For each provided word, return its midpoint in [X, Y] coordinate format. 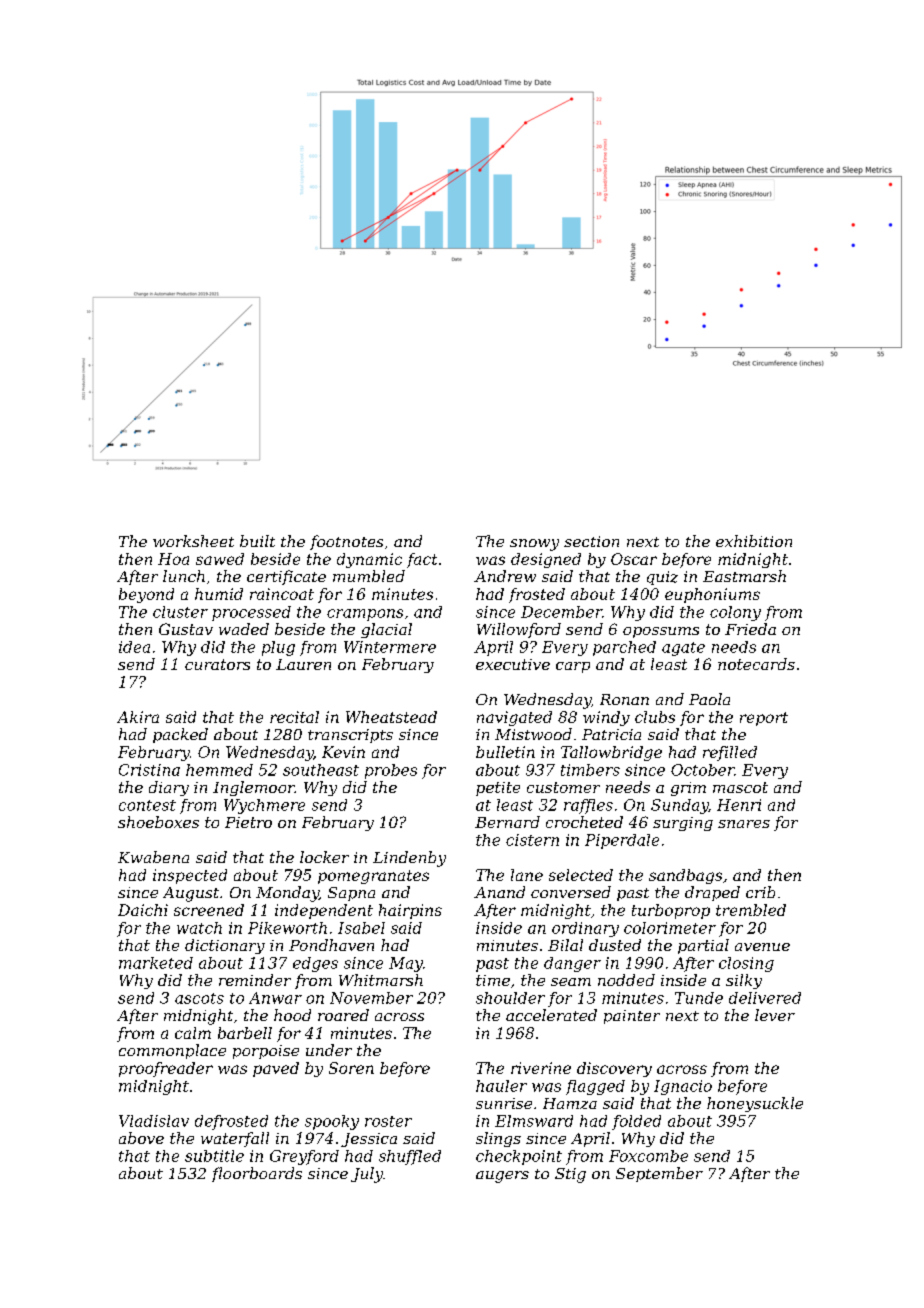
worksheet [193, 541]
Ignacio [683, 1087]
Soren [351, 1068]
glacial [386, 630]
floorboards [257, 1174]
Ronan [624, 699]
